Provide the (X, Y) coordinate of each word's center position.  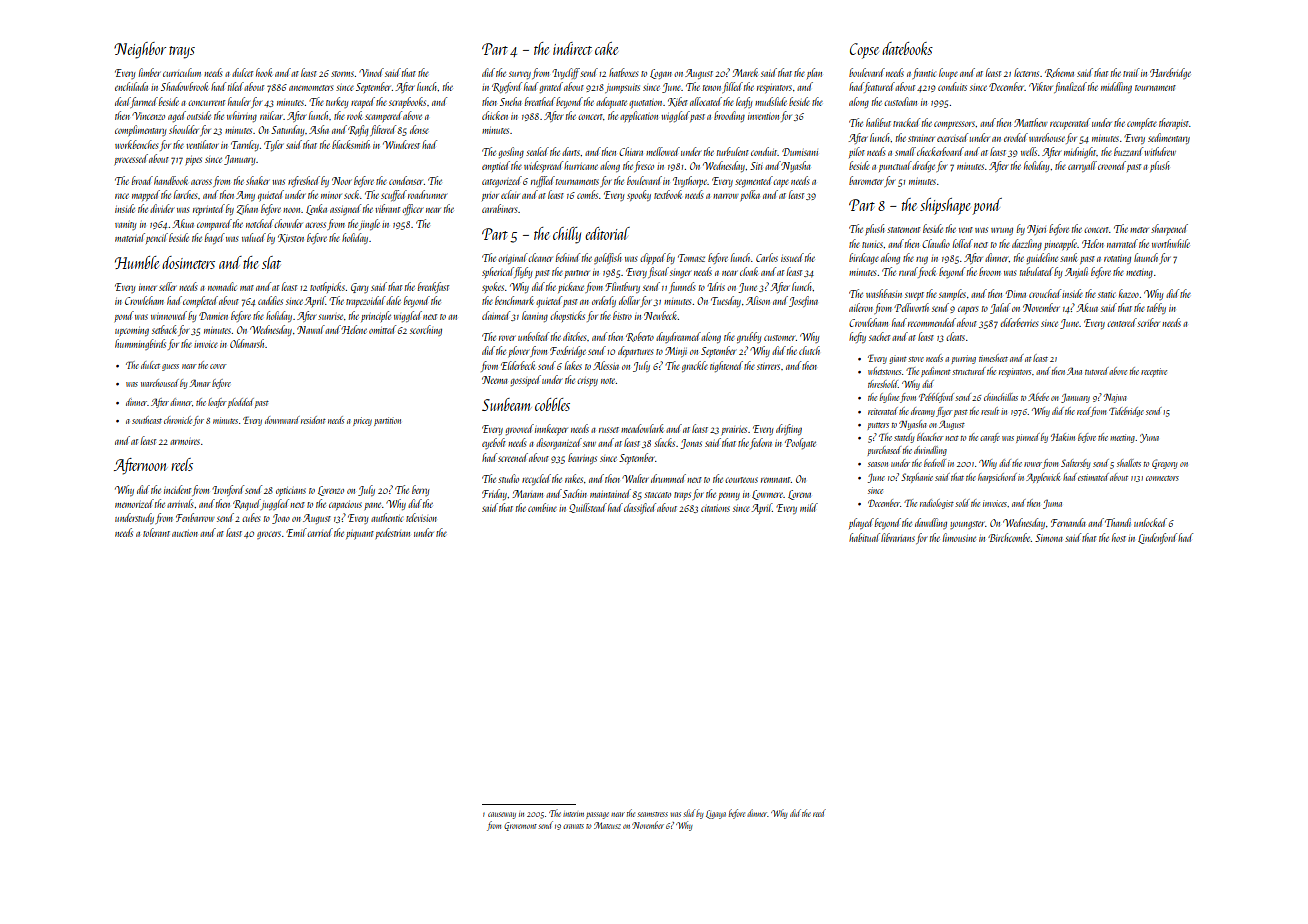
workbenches (136, 144)
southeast (147, 420)
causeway (502, 815)
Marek (745, 72)
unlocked (1150, 522)
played (861, 523)
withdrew (1160, 151)
